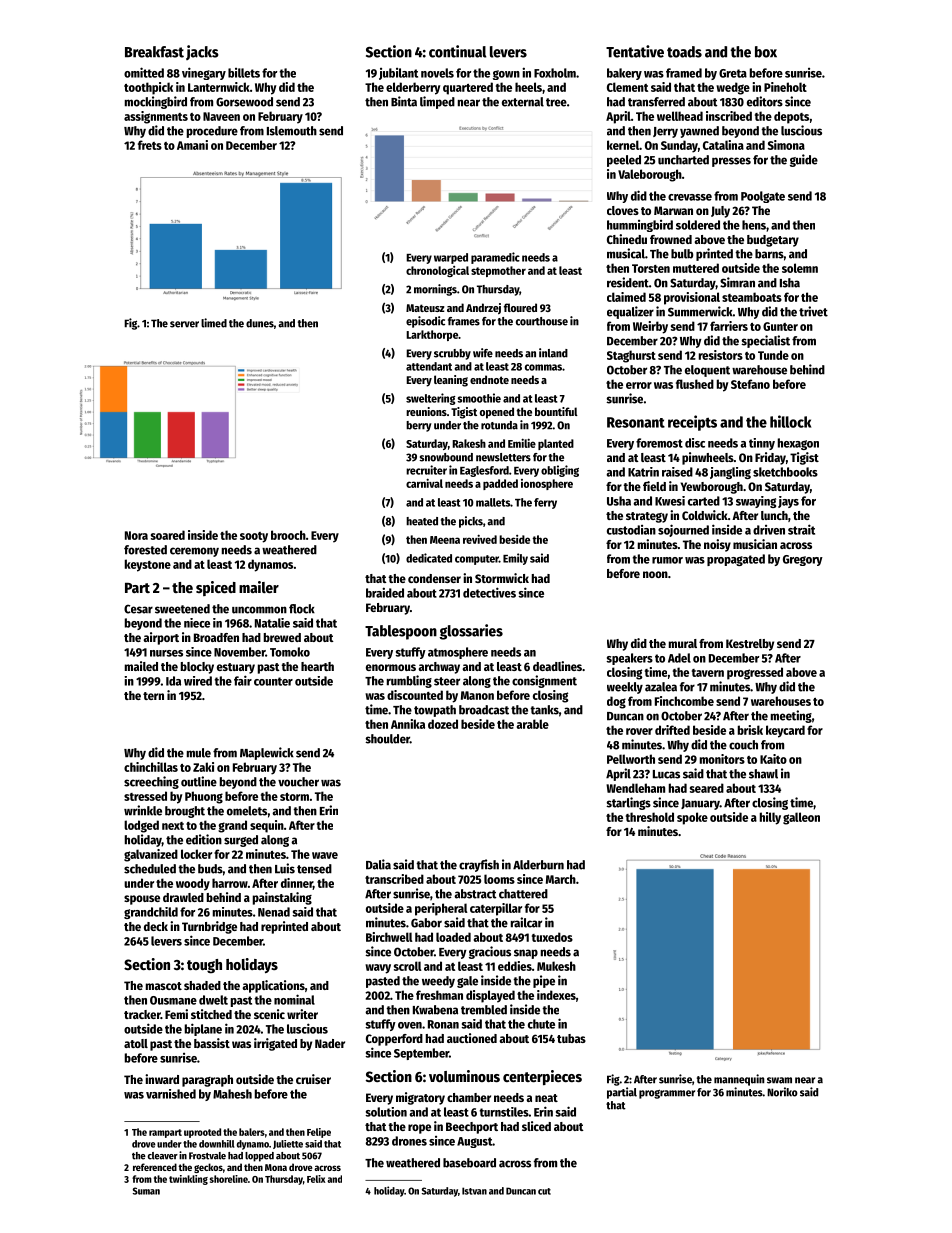 This screenshot has height=1233, width=952. I want to click on estuary, so click(236, 668).
